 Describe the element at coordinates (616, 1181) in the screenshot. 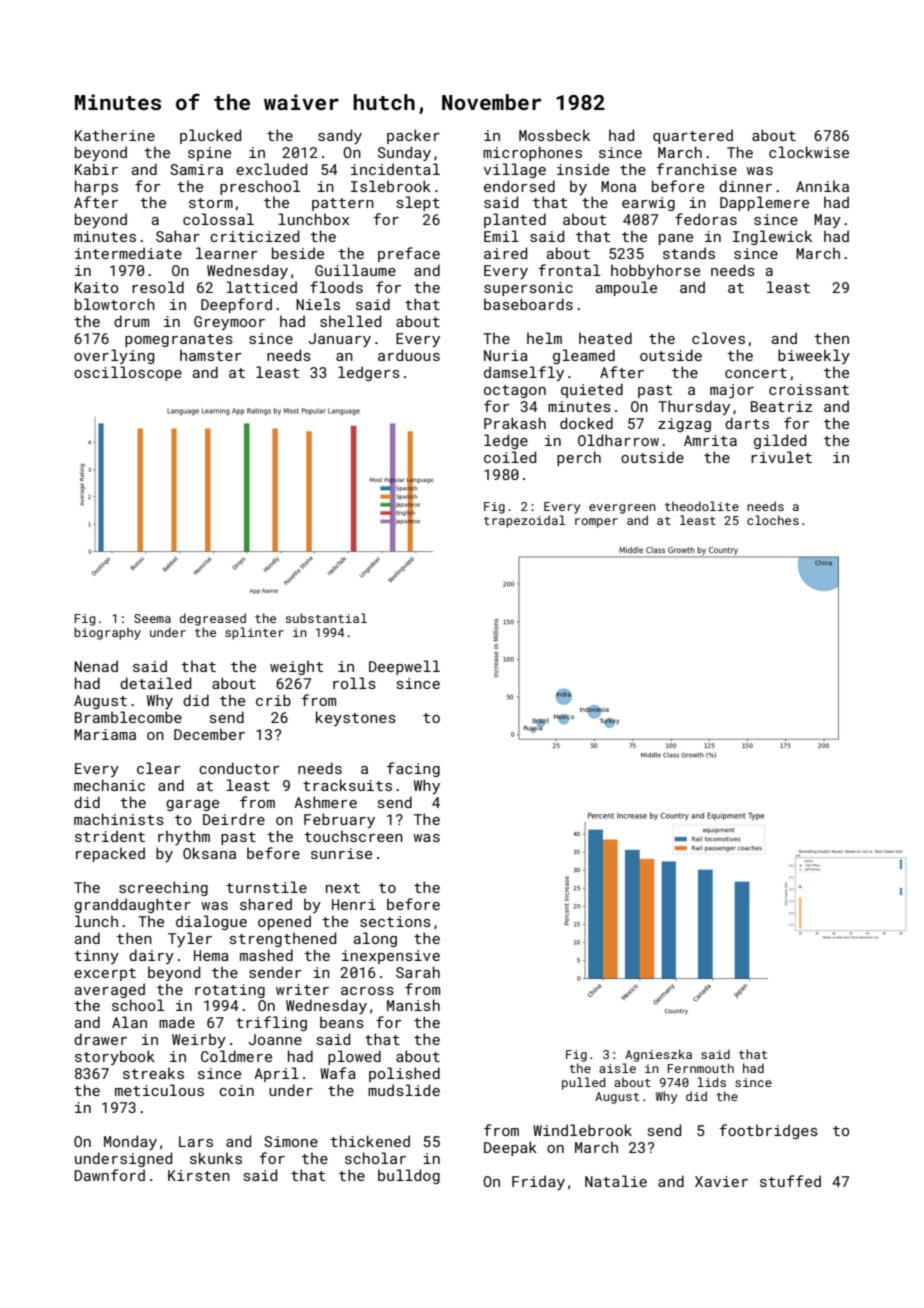

I see `Natalie` at that location.
